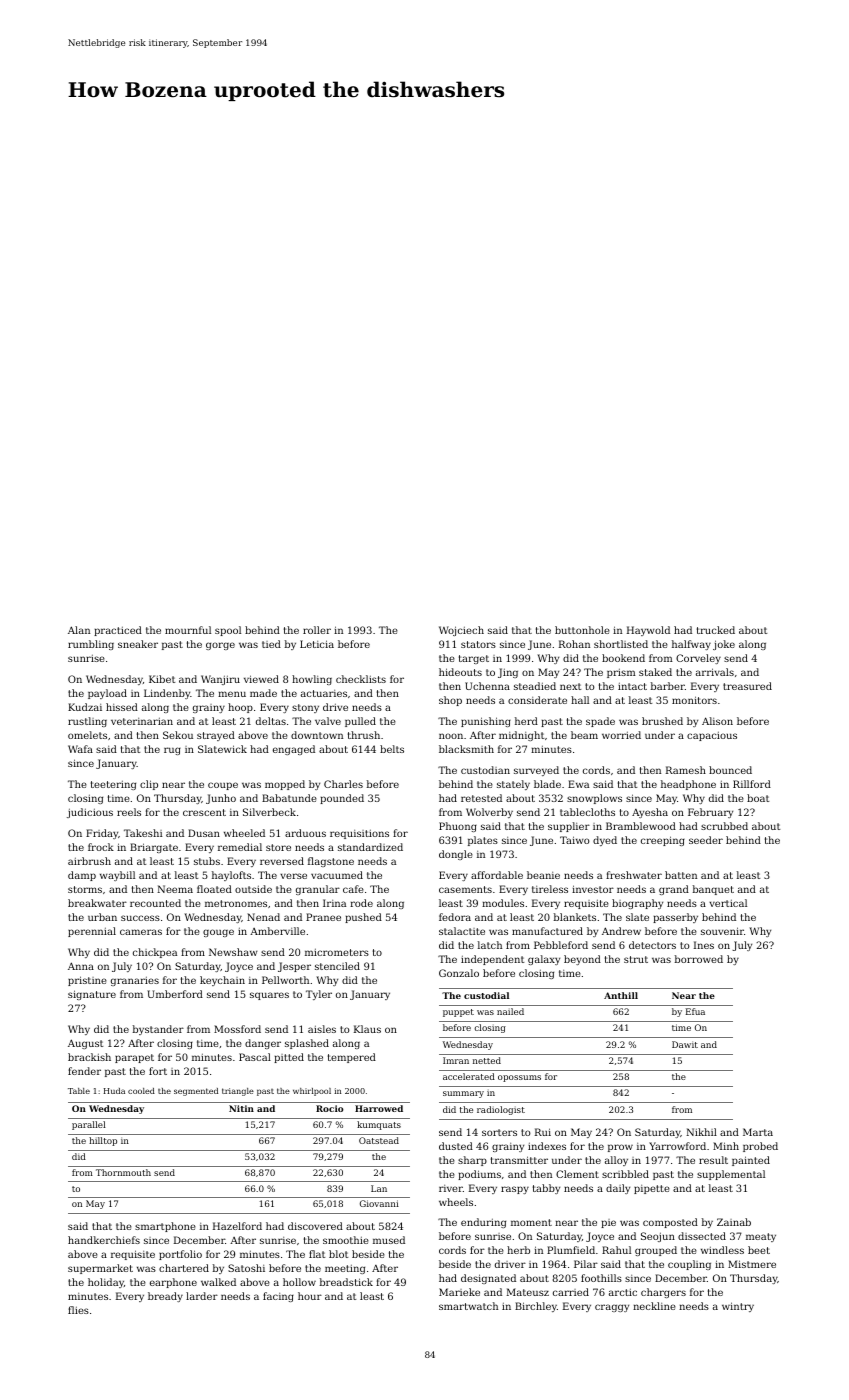 The width and height of the screenshot is (849, 1400). What do you see at coordinates (392, 749) in the screenshot?
I see `belts` at bounding box center [392, 749].
